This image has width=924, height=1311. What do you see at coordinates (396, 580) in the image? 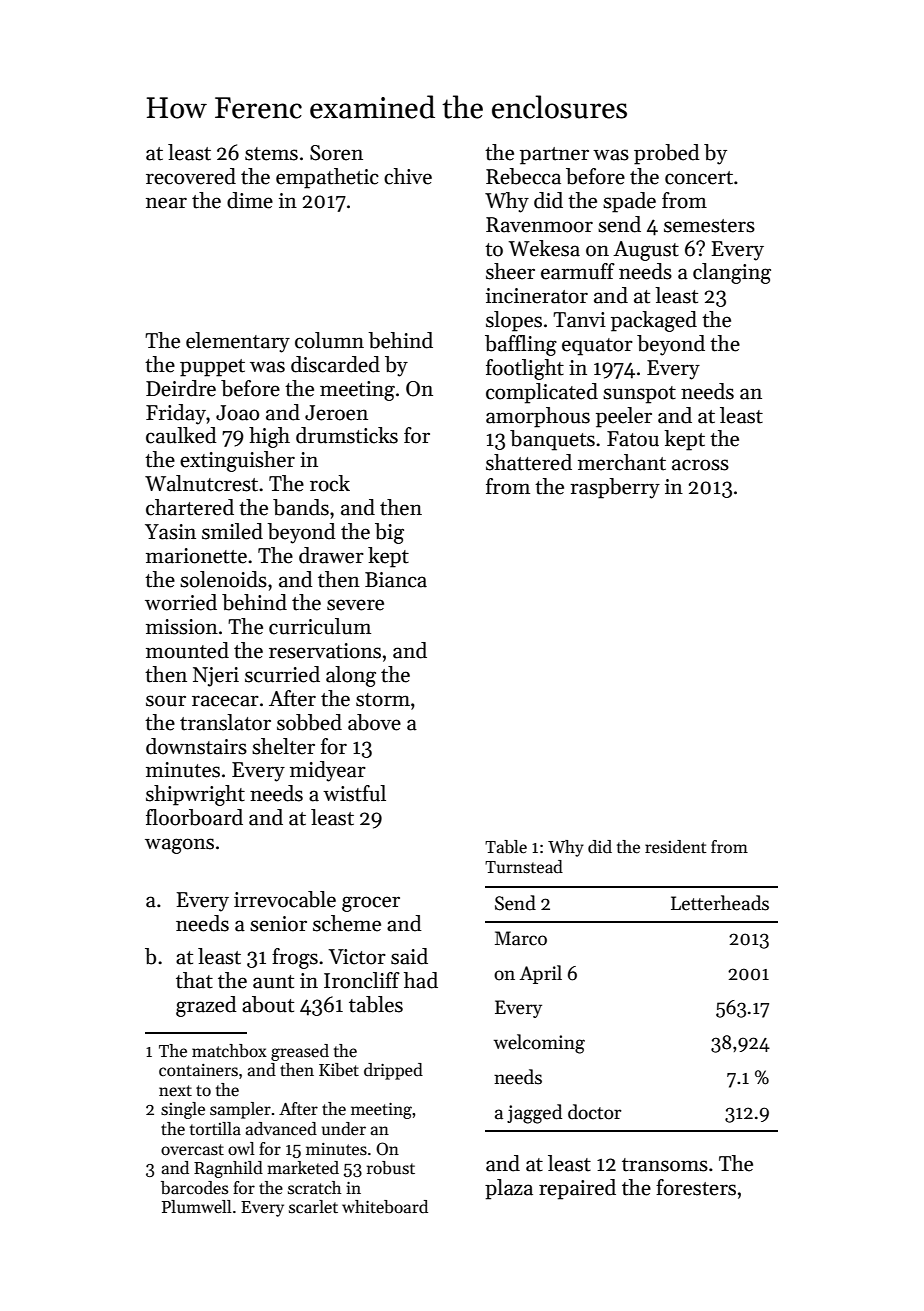
I see `Bianca` at bounding box center [396, 580].
